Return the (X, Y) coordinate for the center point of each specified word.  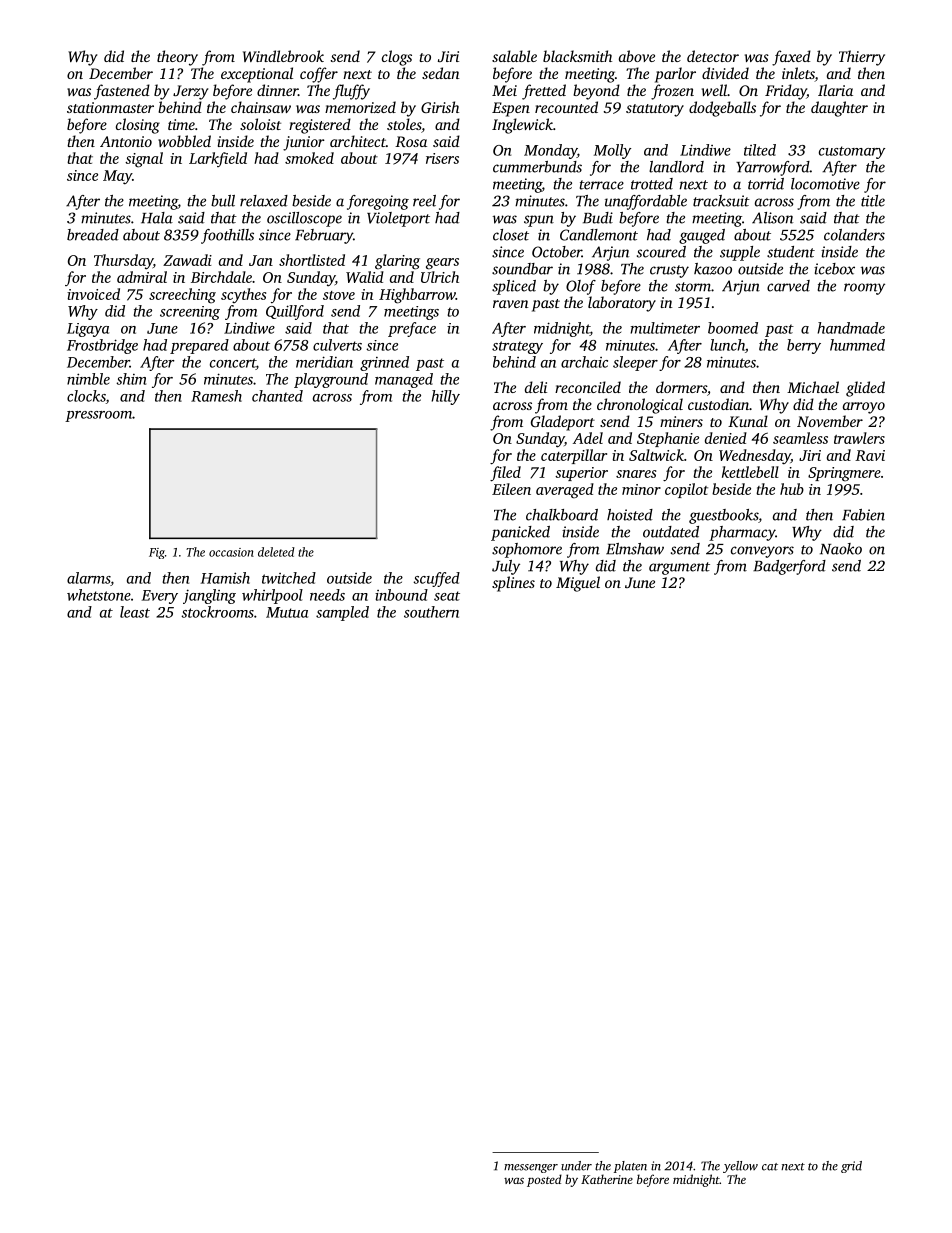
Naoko (841, 549)
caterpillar (574, 456)
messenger (531, 1168)
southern (431, 612)
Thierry (862, 58)
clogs (397, 58)
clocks (86, 397)
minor (641, 489)
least (135, 612)
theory (177, 58)
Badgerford (789, 567)
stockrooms (217, 612)
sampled (342, 613)
